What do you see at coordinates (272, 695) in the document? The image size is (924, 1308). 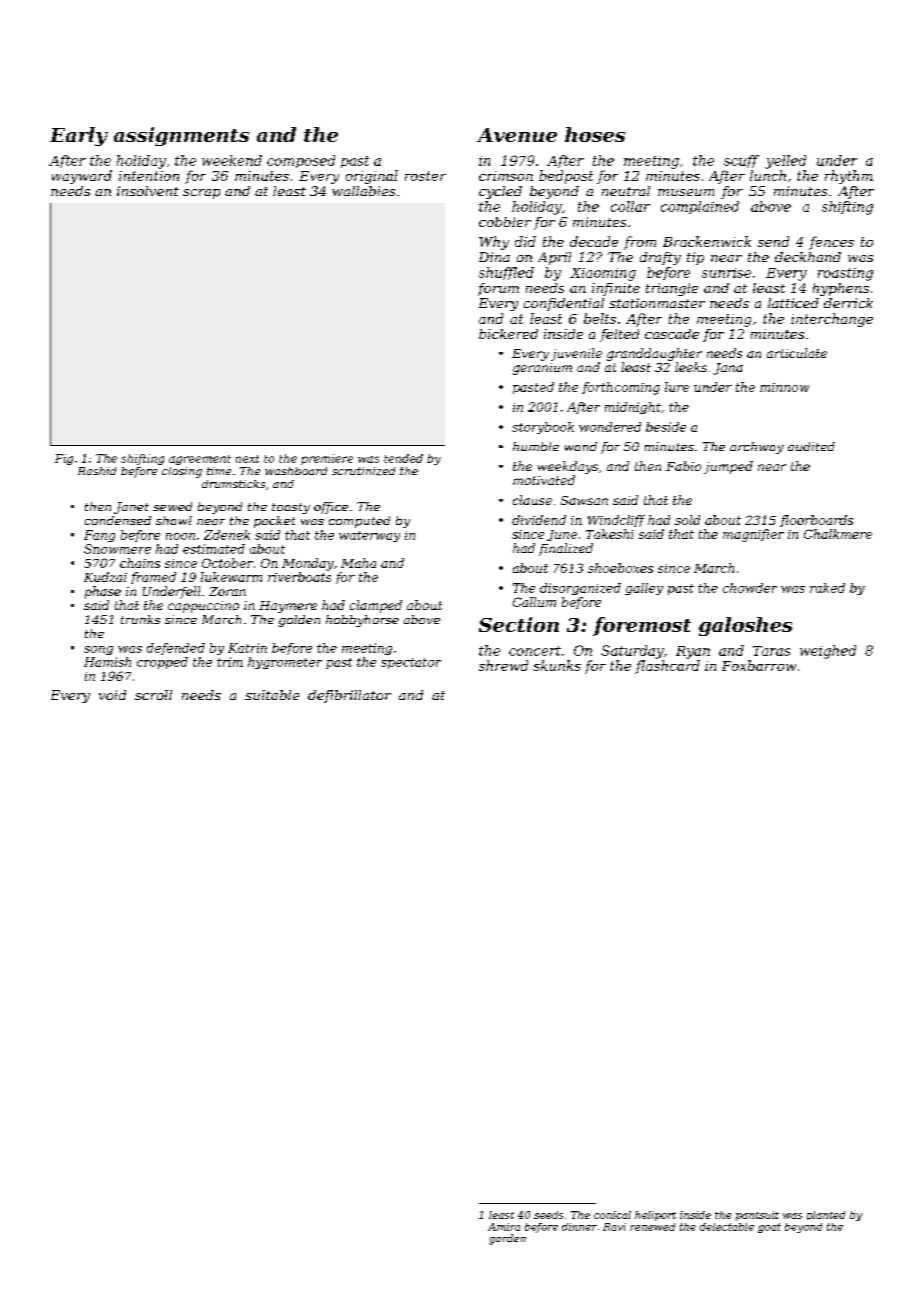 I see `suitable` at bounding box center [272, 695].
